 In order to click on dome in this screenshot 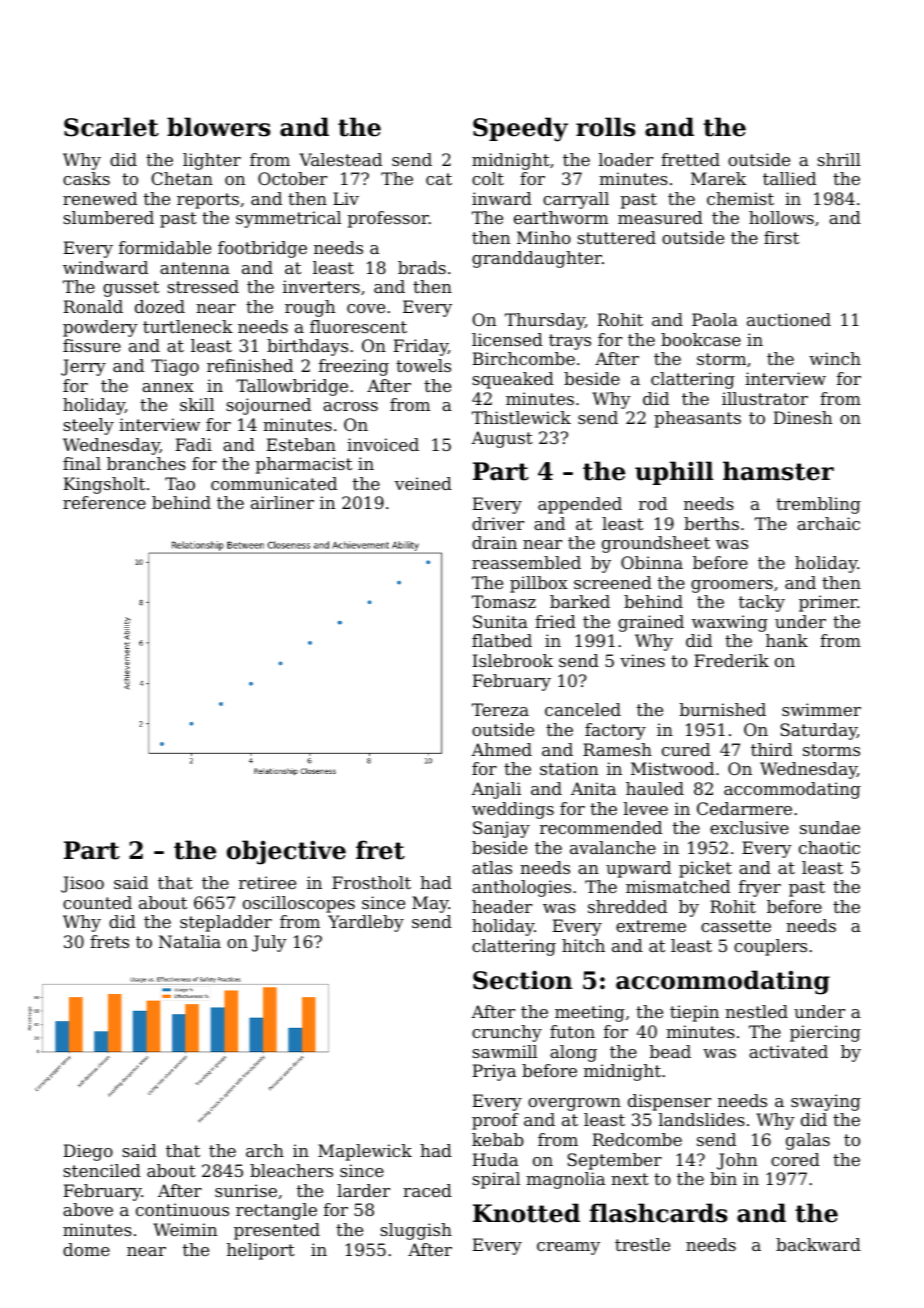, I will do `click(86, 1249)`.
